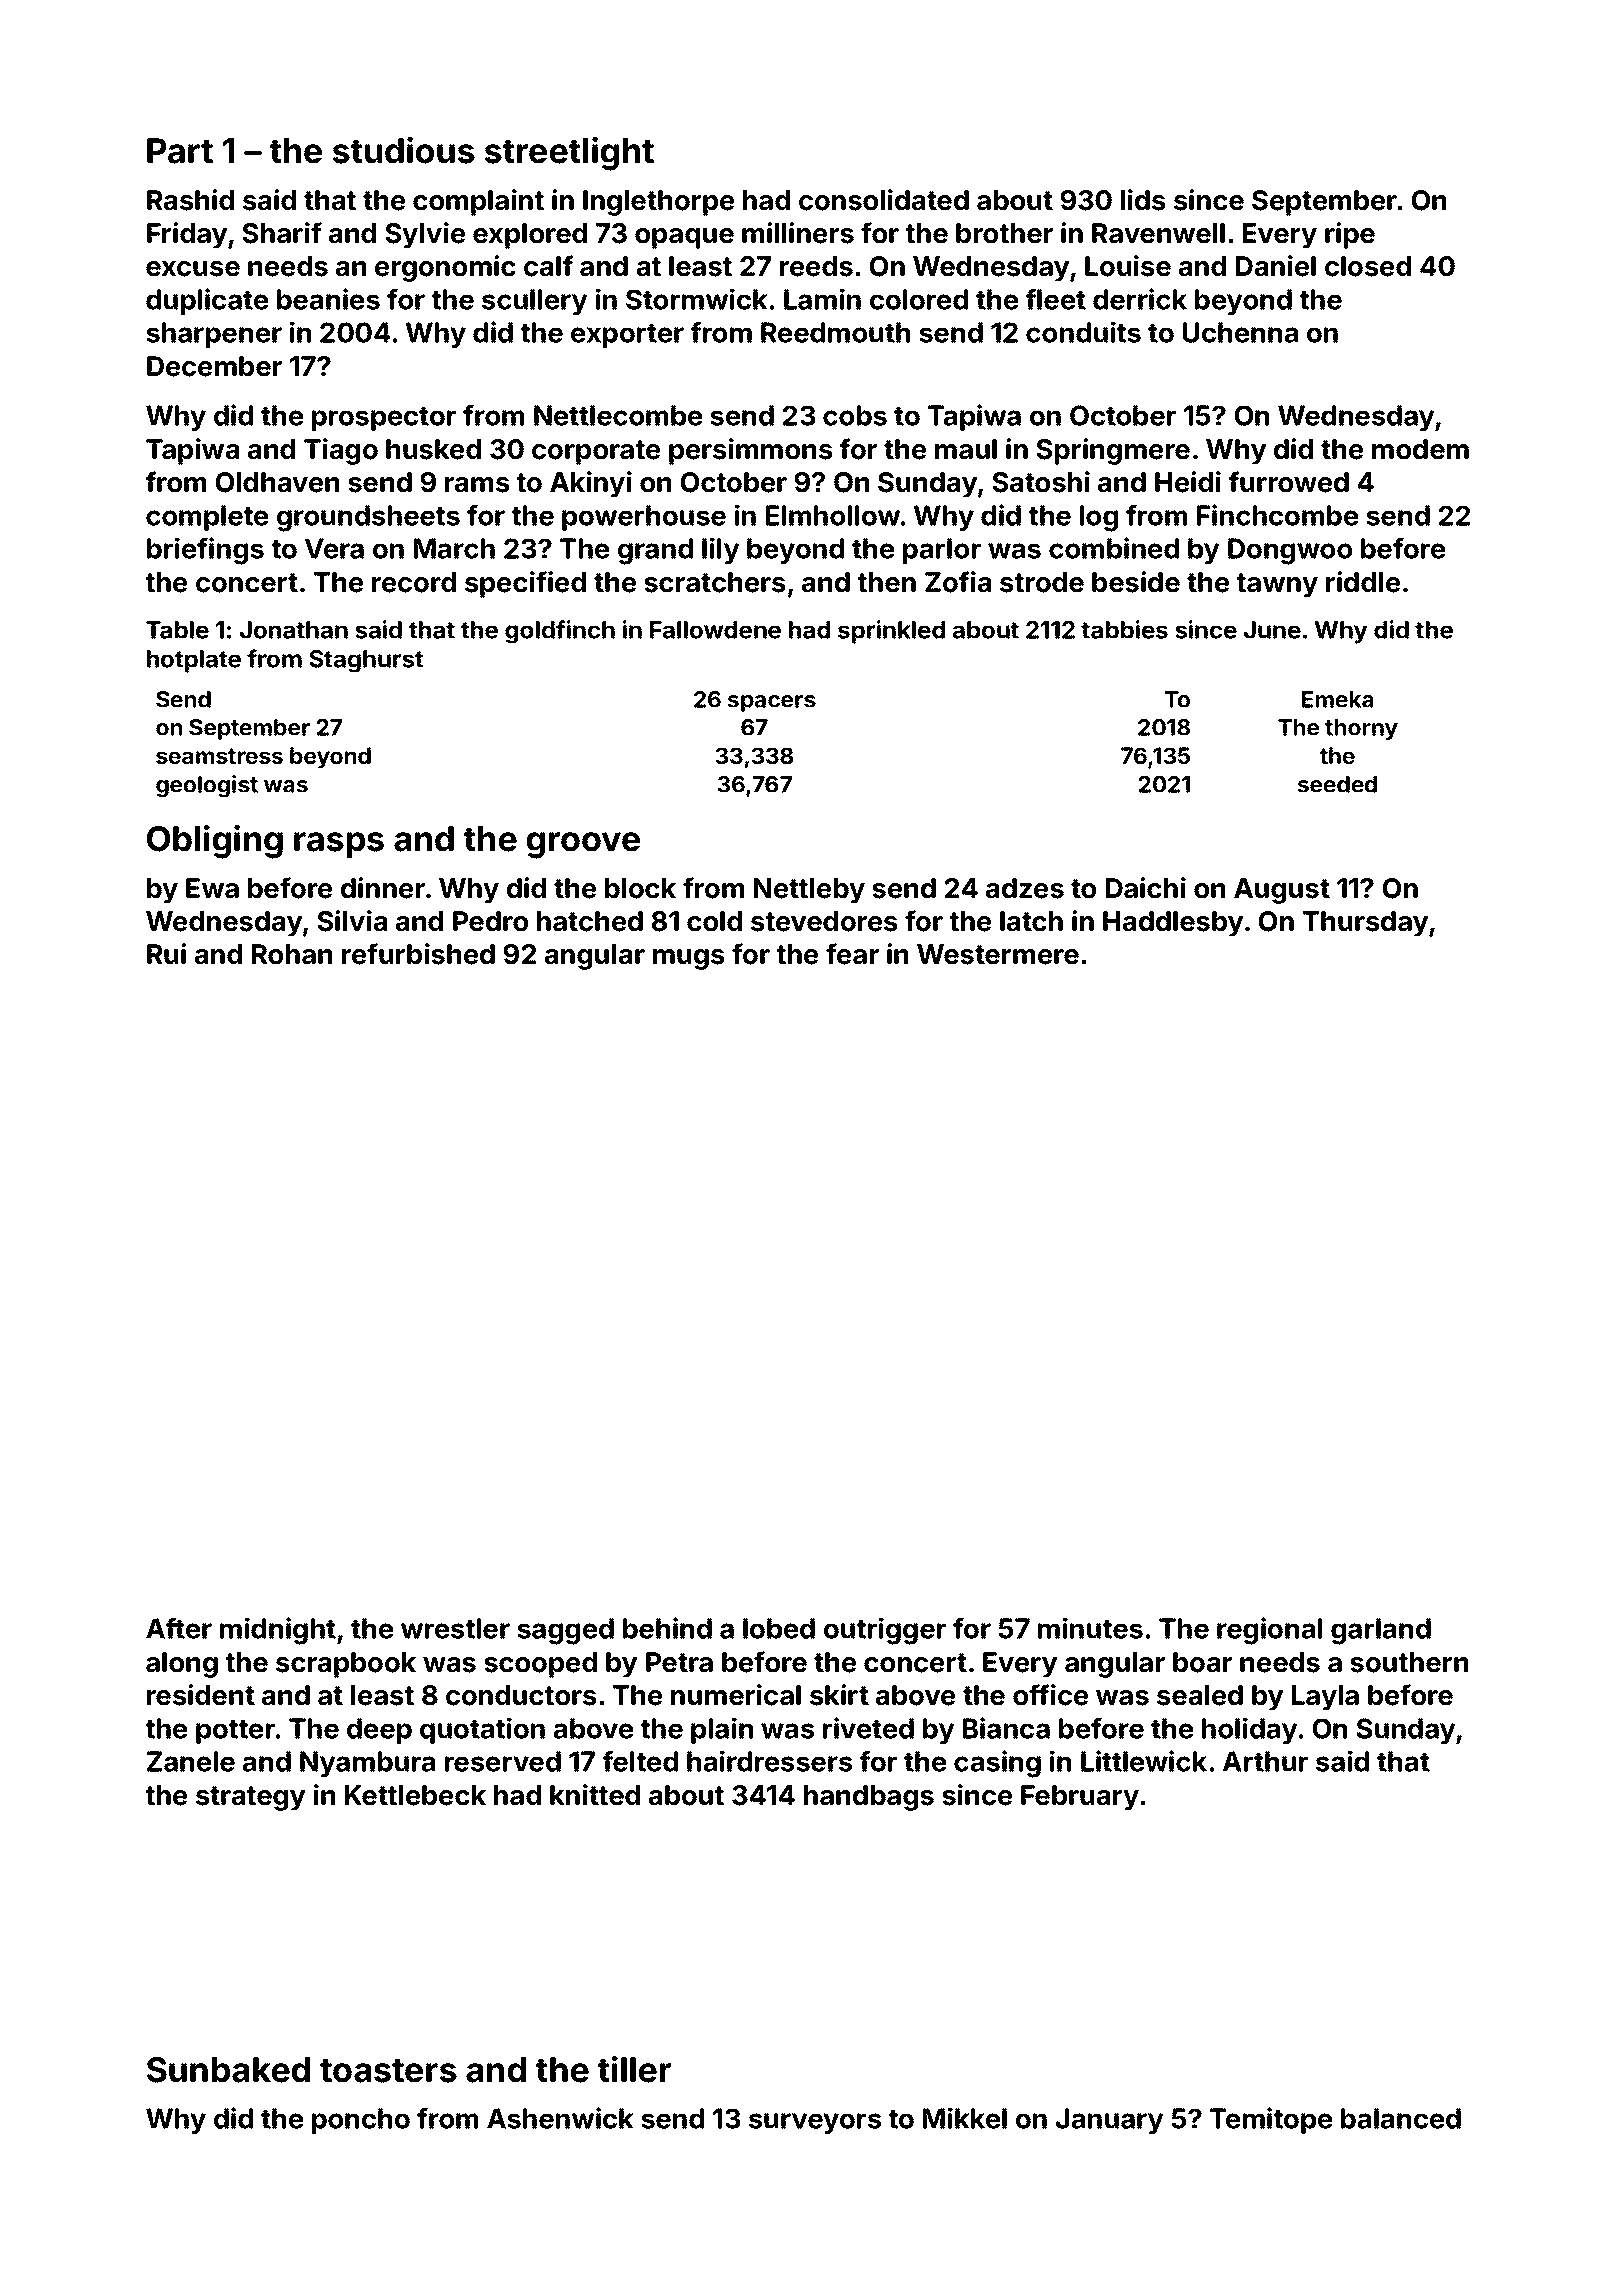 This screenshot has width=1620, height=2292. Describe the element at coordinates (418, 954) in the screenshot. I see `refurbished` at that location.
